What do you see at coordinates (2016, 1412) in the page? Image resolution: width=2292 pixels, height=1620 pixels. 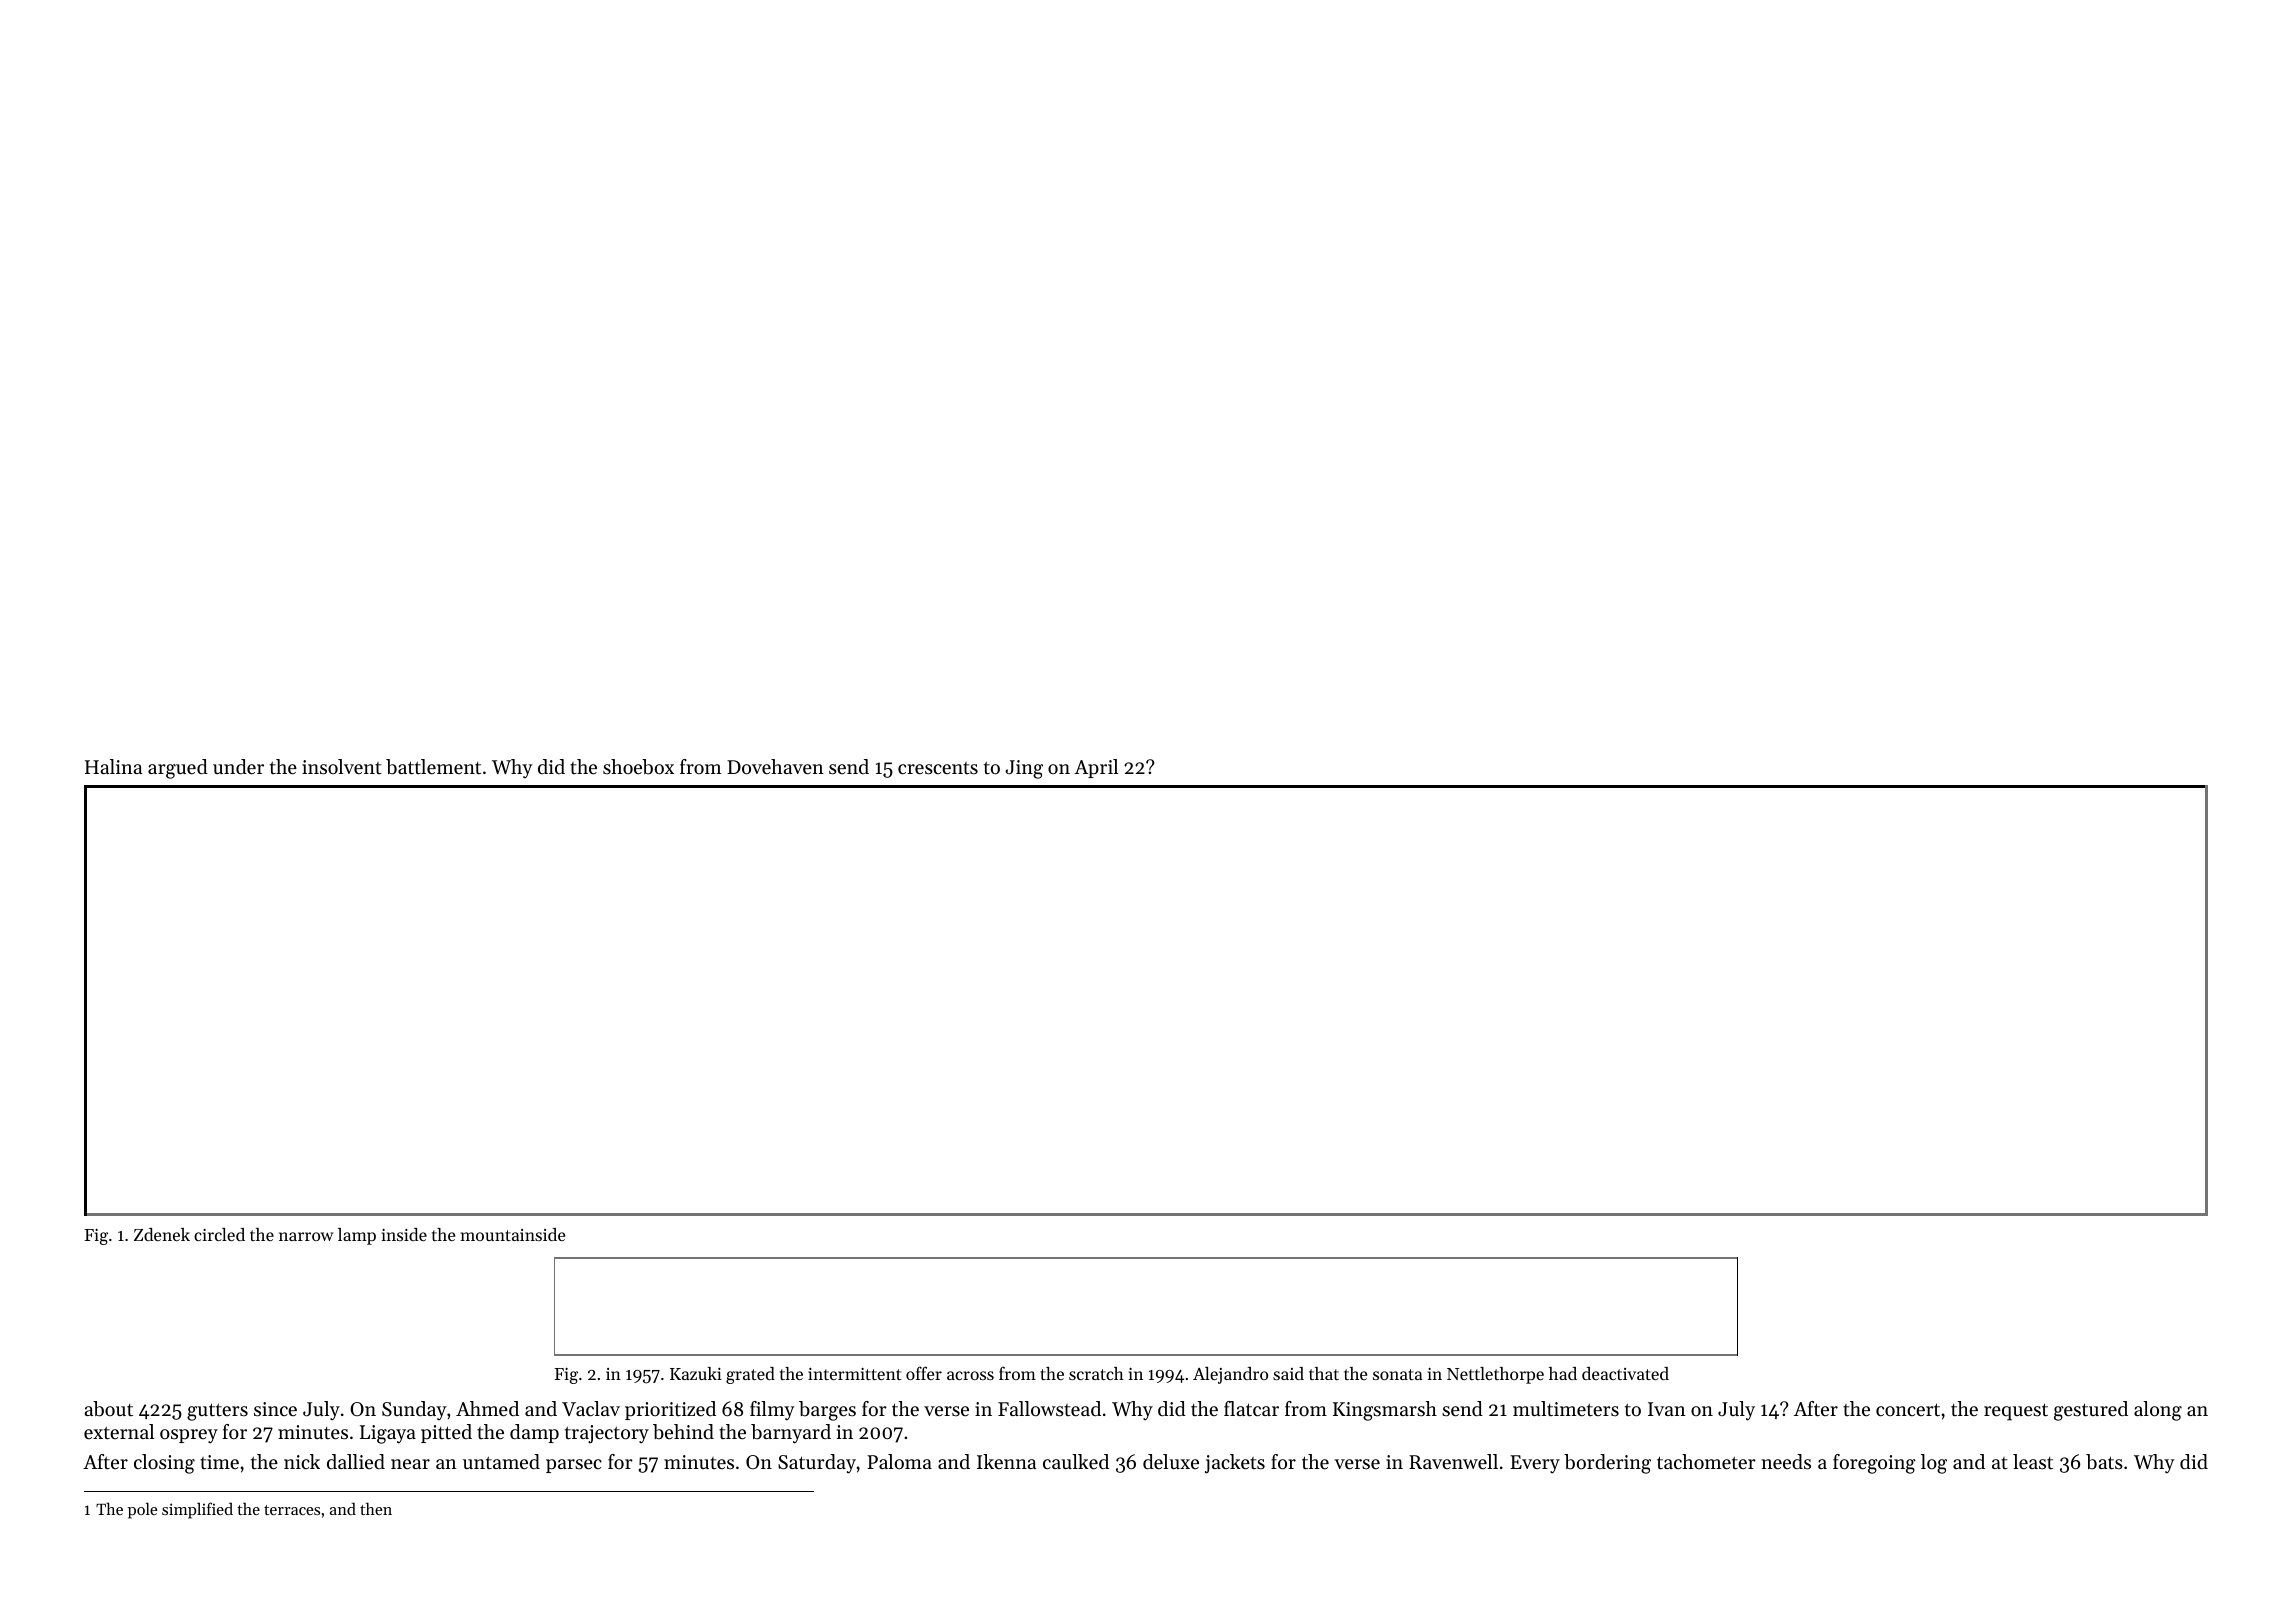 I see `request` at bounding box center [2016, 1412].
